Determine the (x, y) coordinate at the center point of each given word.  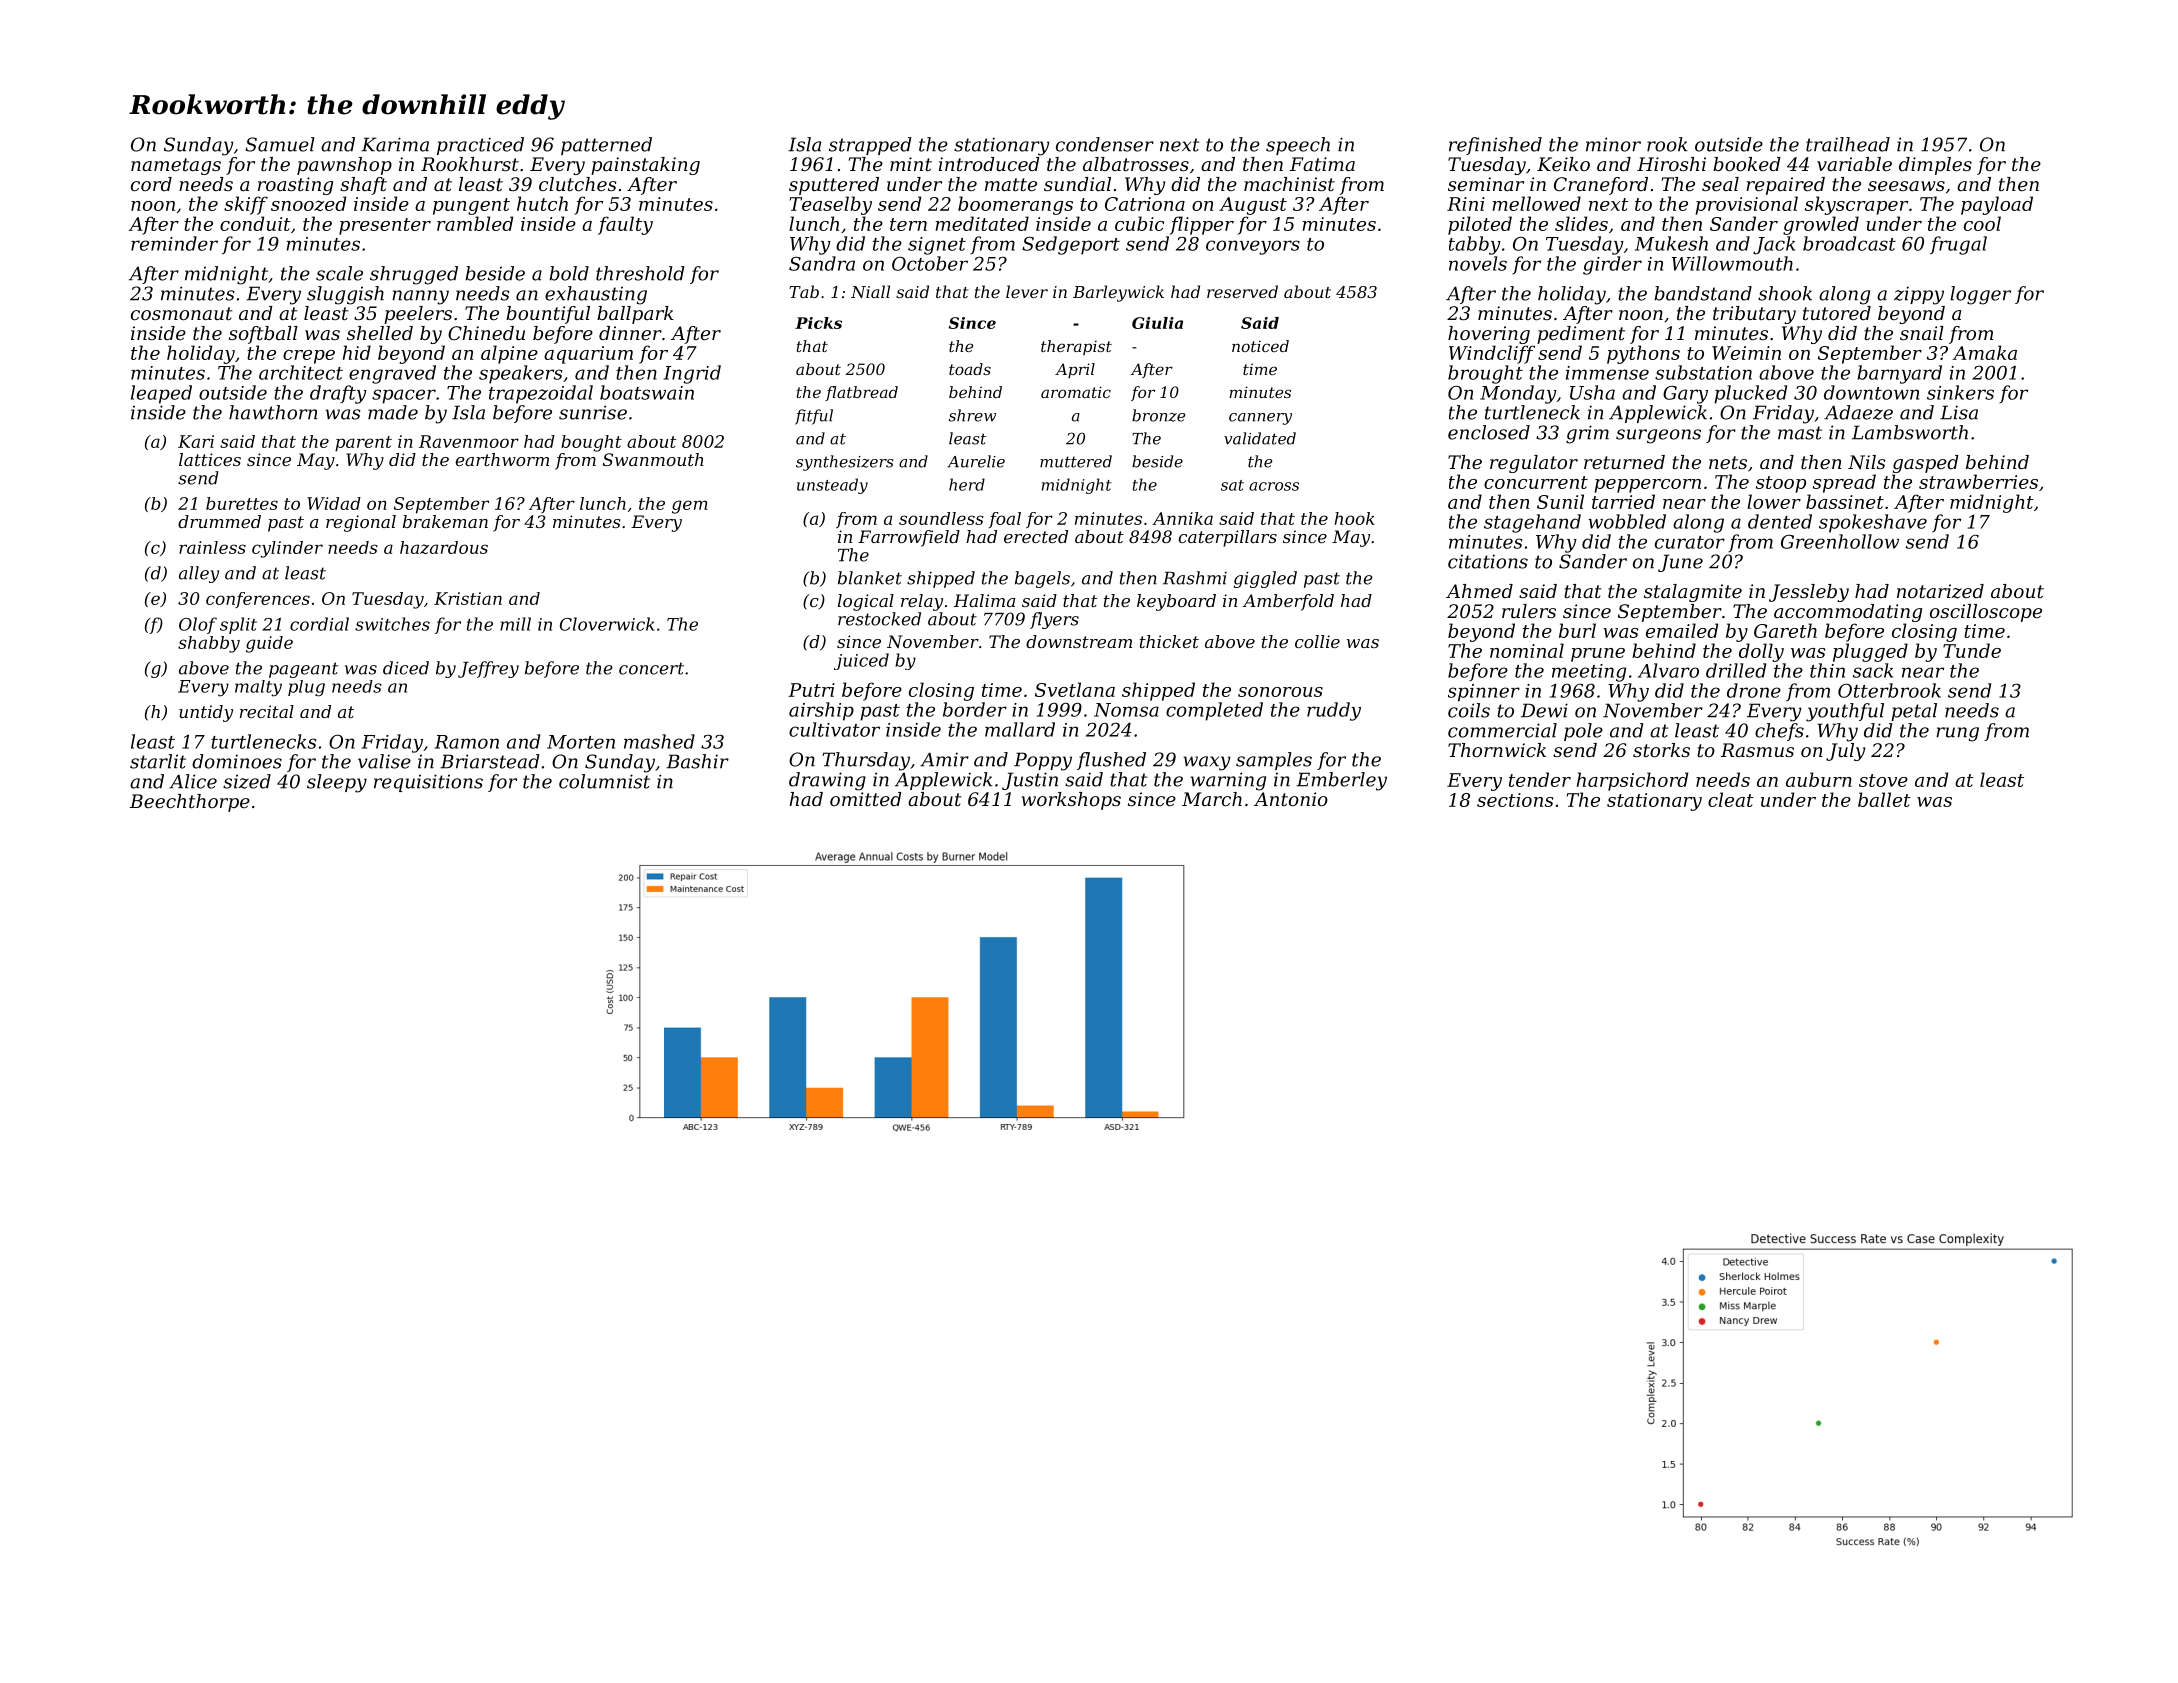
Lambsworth (1910, 432)
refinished (1495, 146)
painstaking (645, 166)
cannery (1260, 419)
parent (363, 444)
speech (1298, 146)
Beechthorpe (190, 803)
